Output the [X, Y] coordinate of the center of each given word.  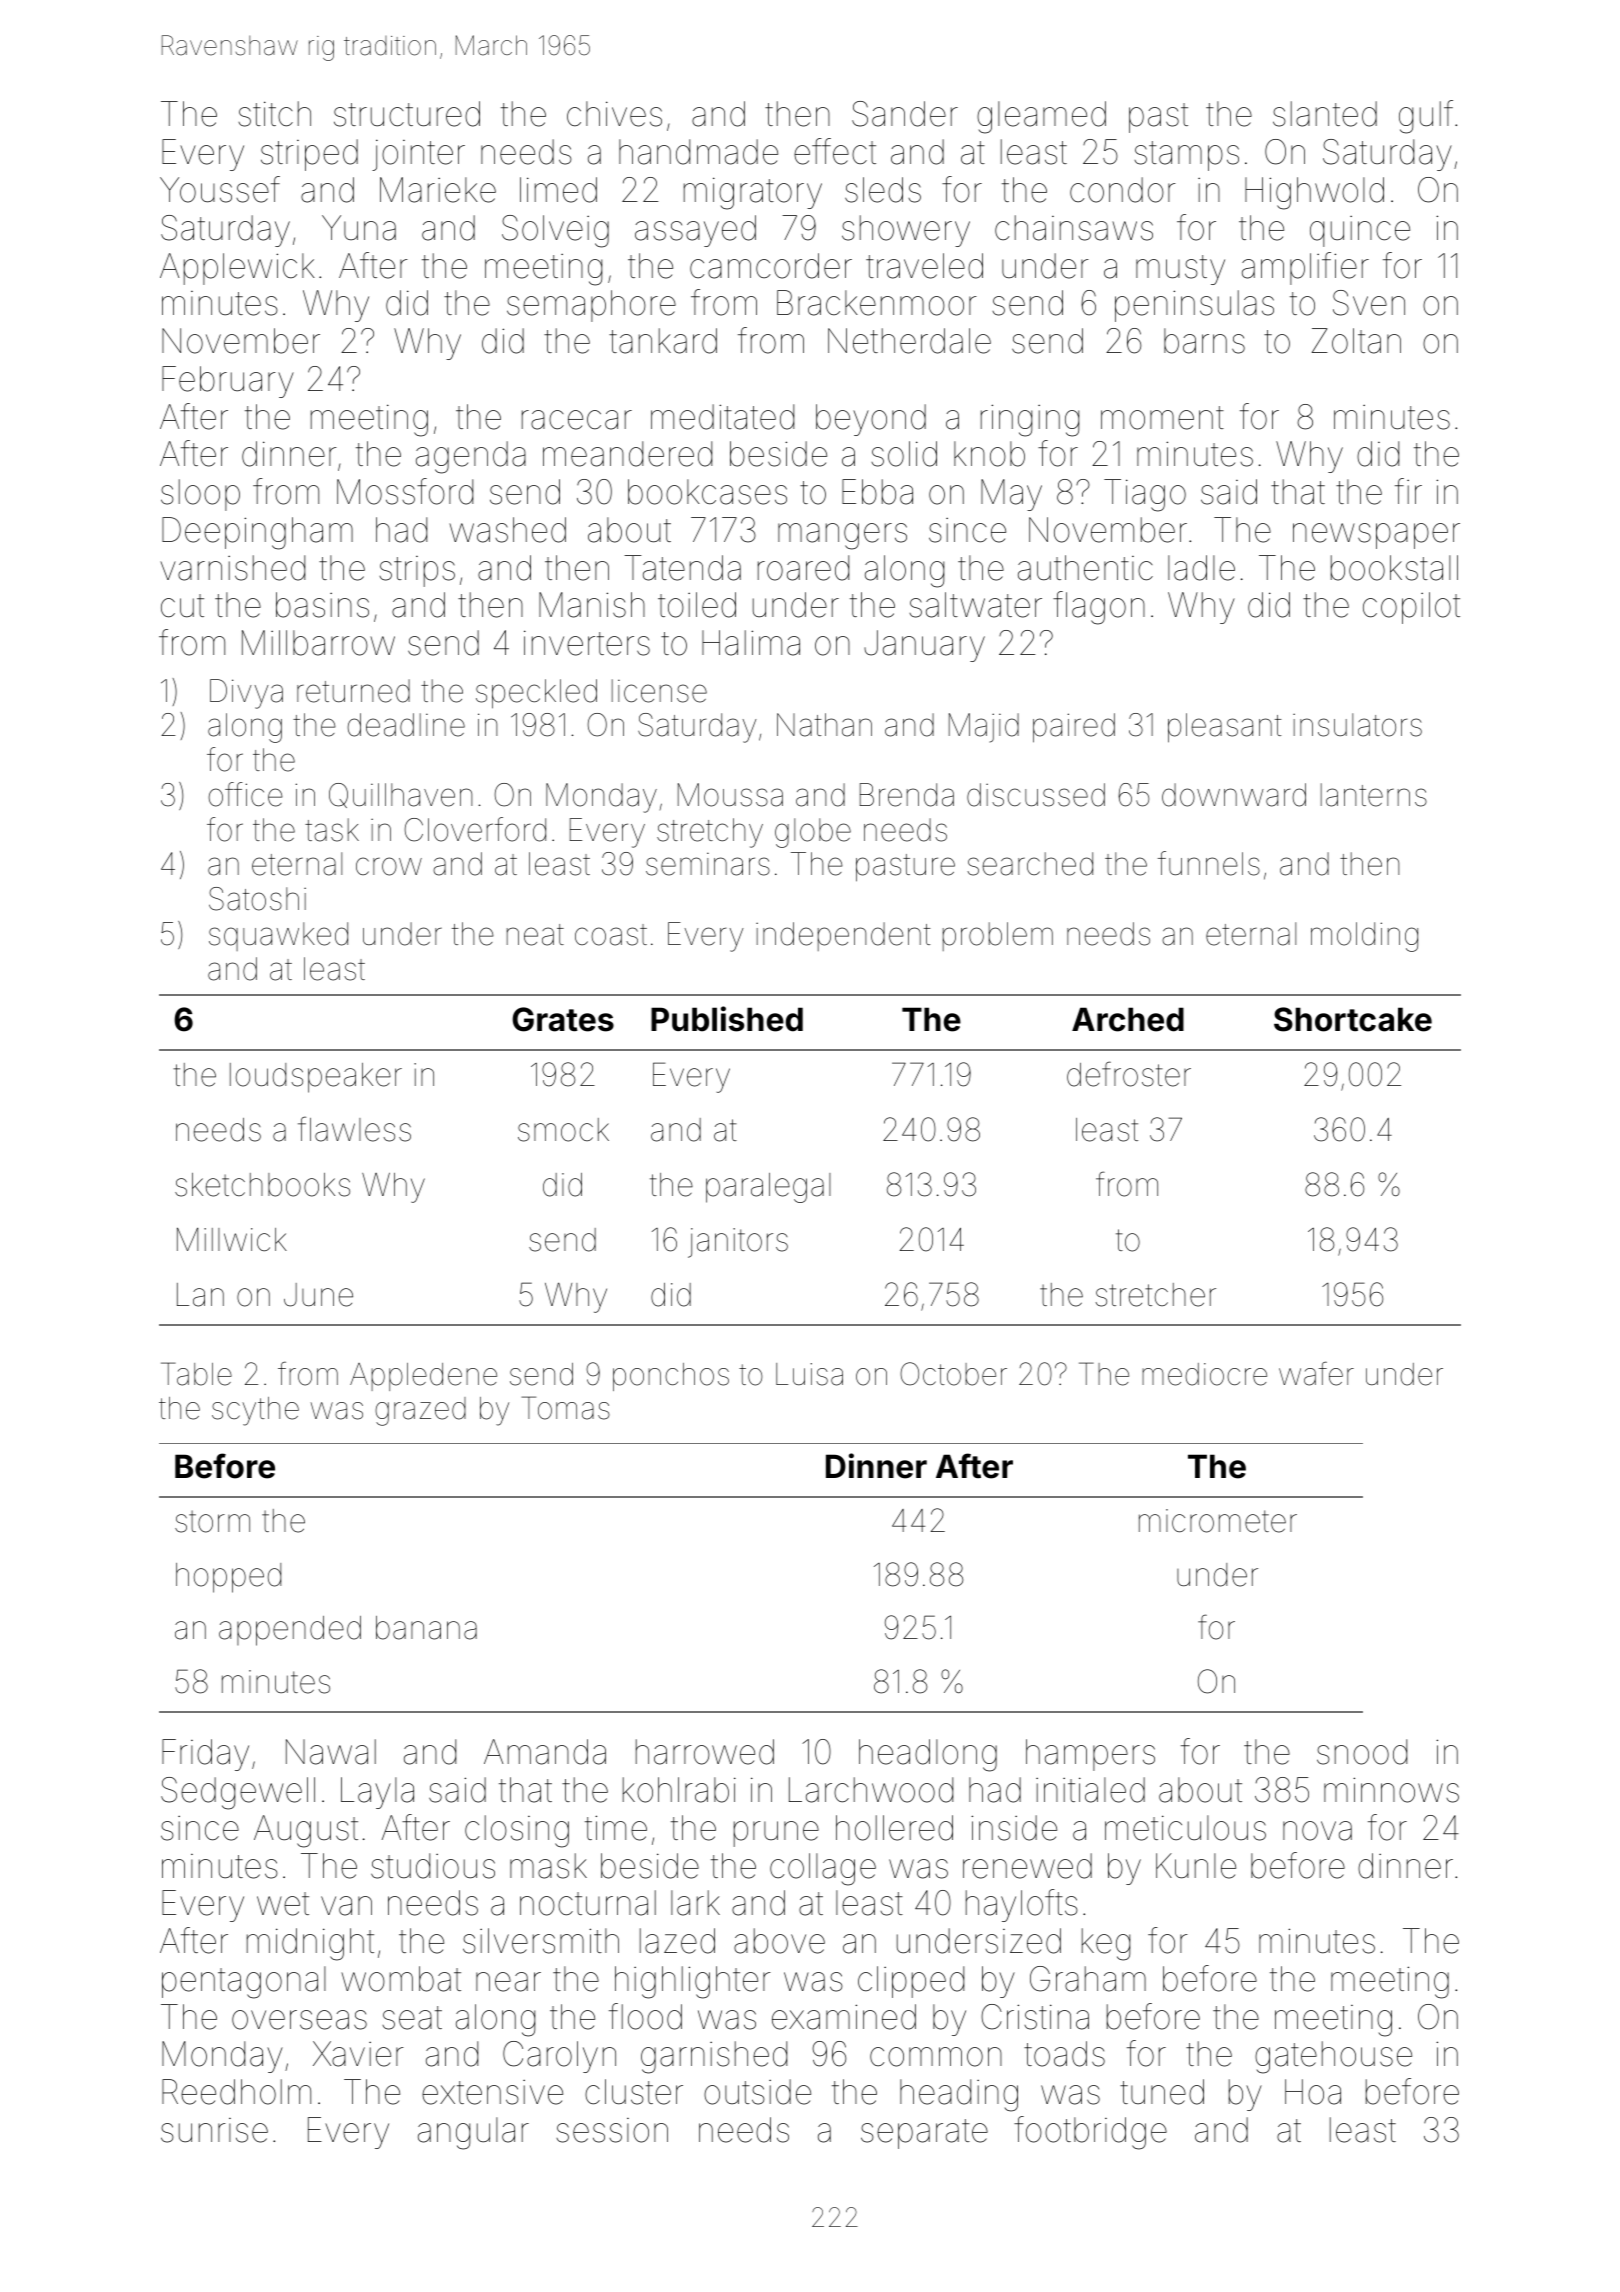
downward [1234, 795]
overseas [299, 2020]
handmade [698, 152]
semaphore [591, 306]
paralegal [768, 1188]
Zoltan [1356, 341]
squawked [278, 936]
